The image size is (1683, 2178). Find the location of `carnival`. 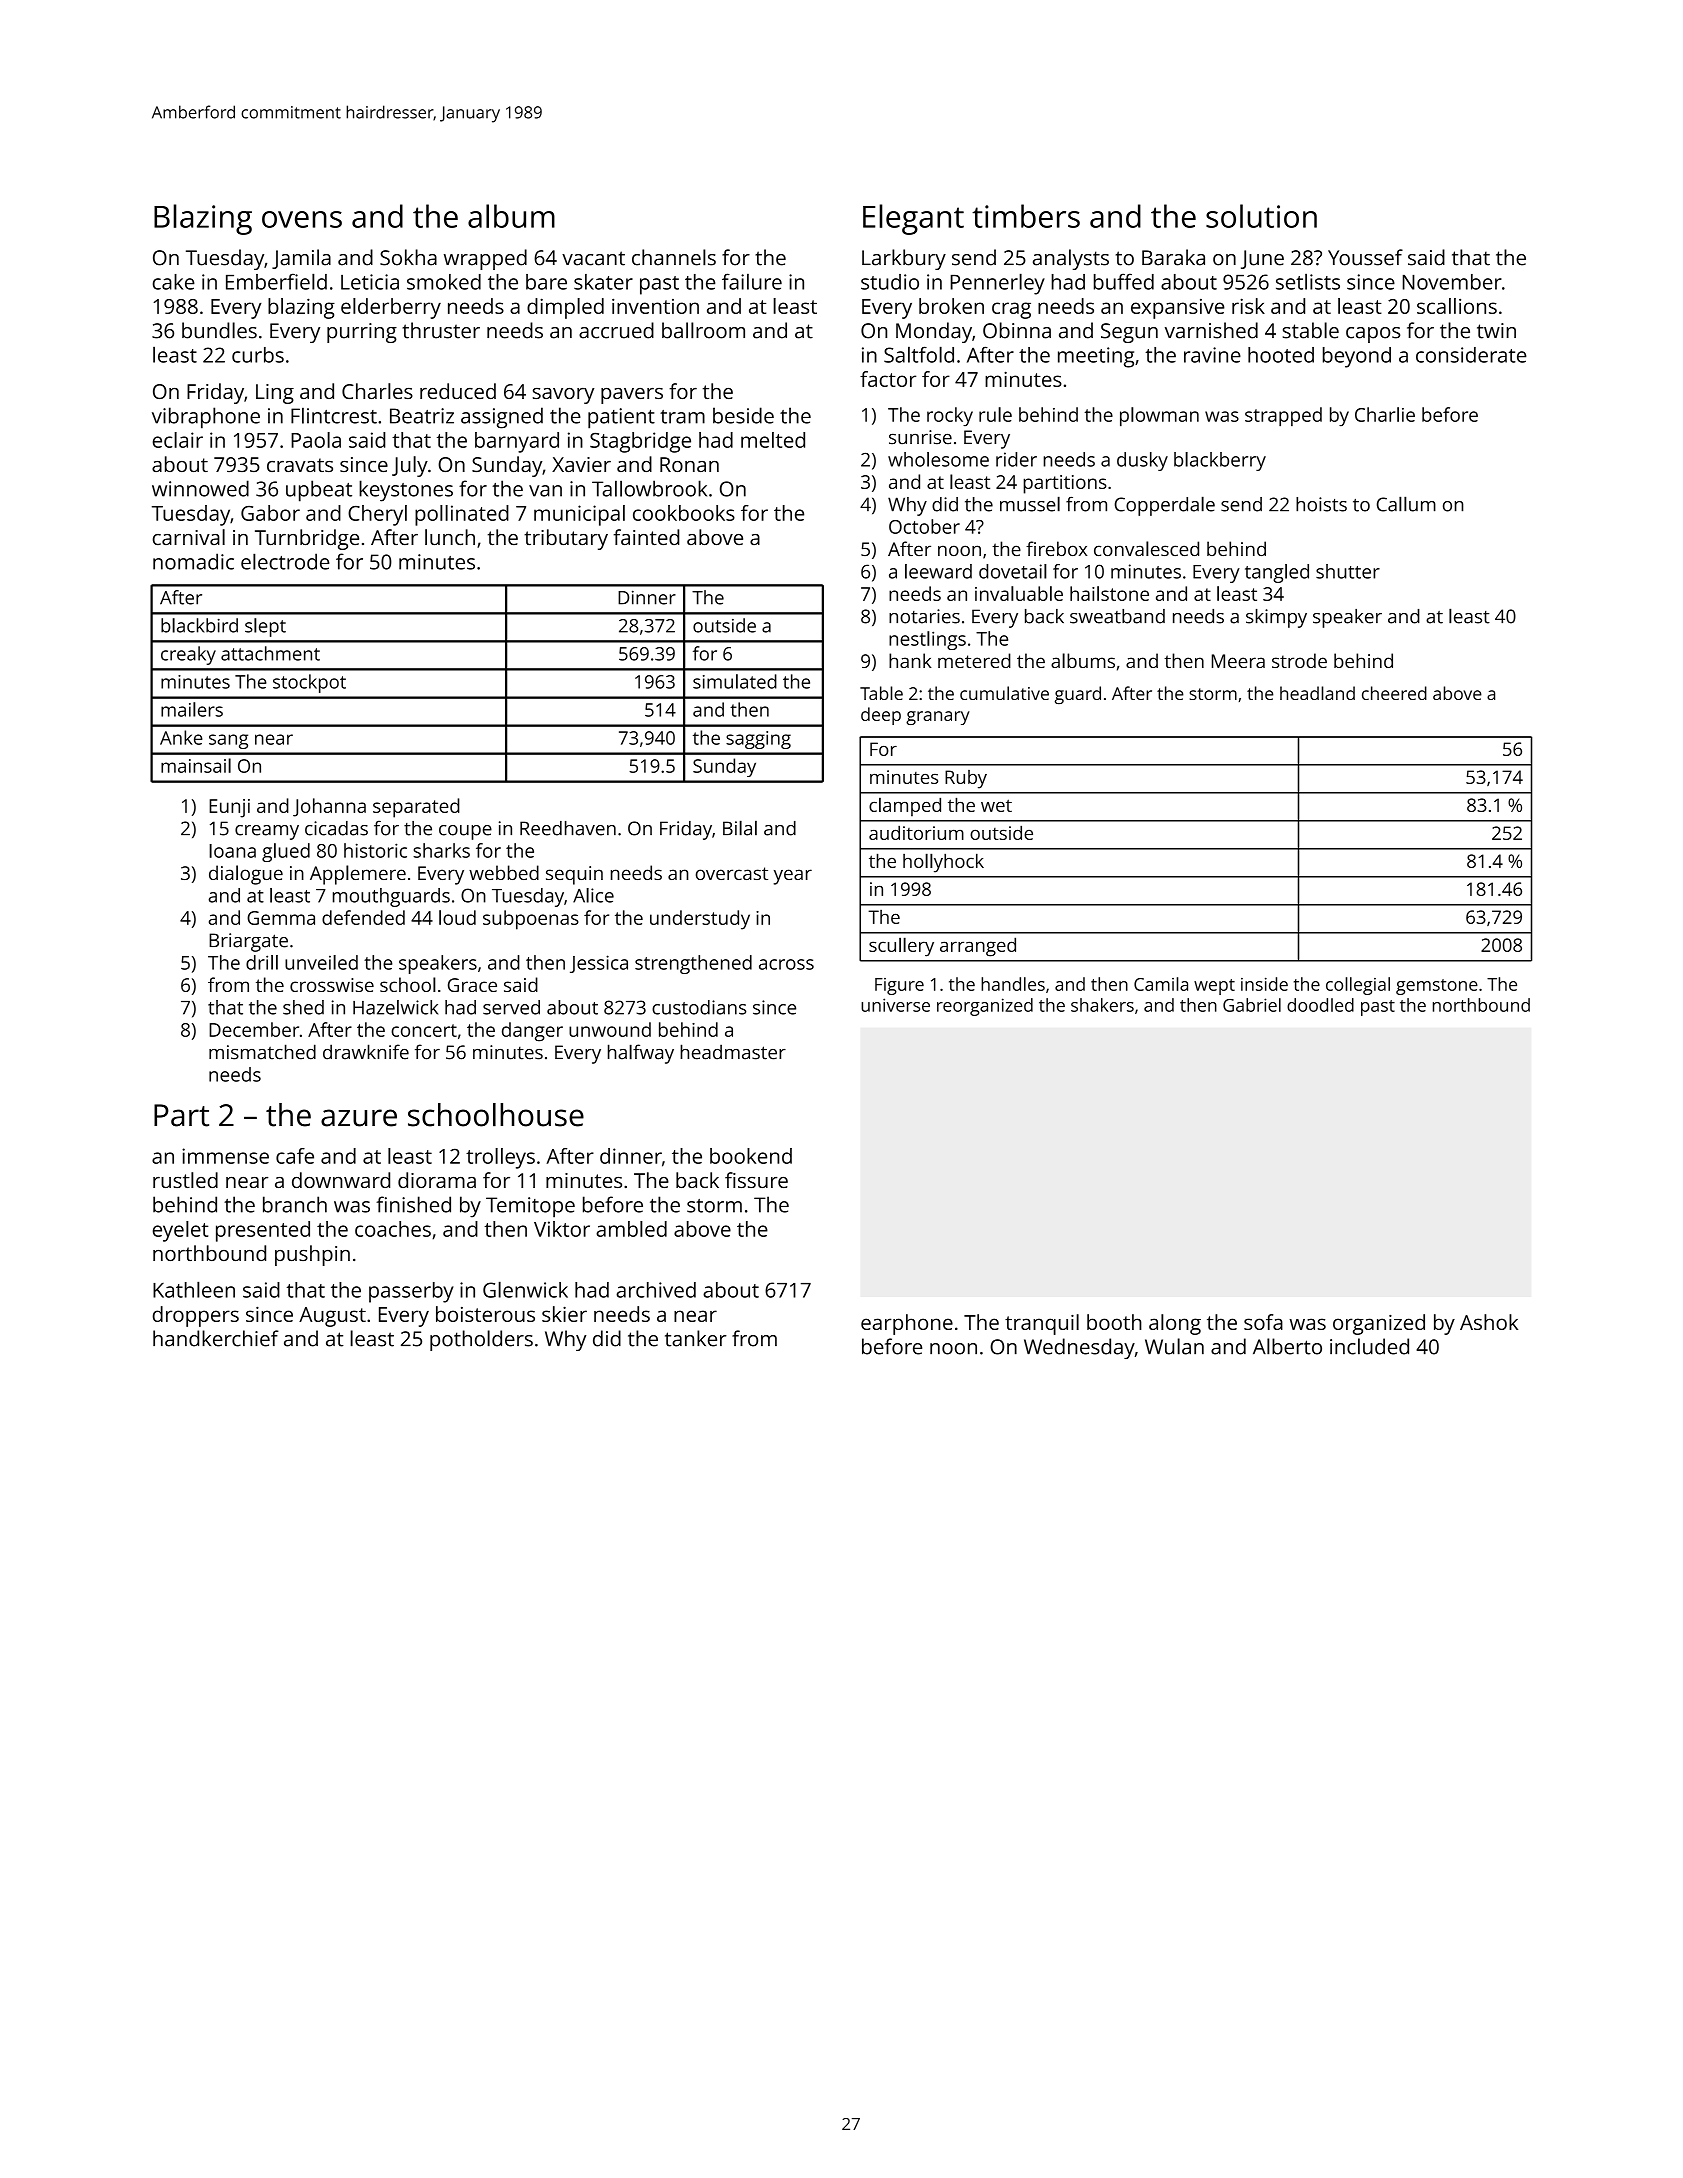

carnival is located at coordinates (189, 537).
